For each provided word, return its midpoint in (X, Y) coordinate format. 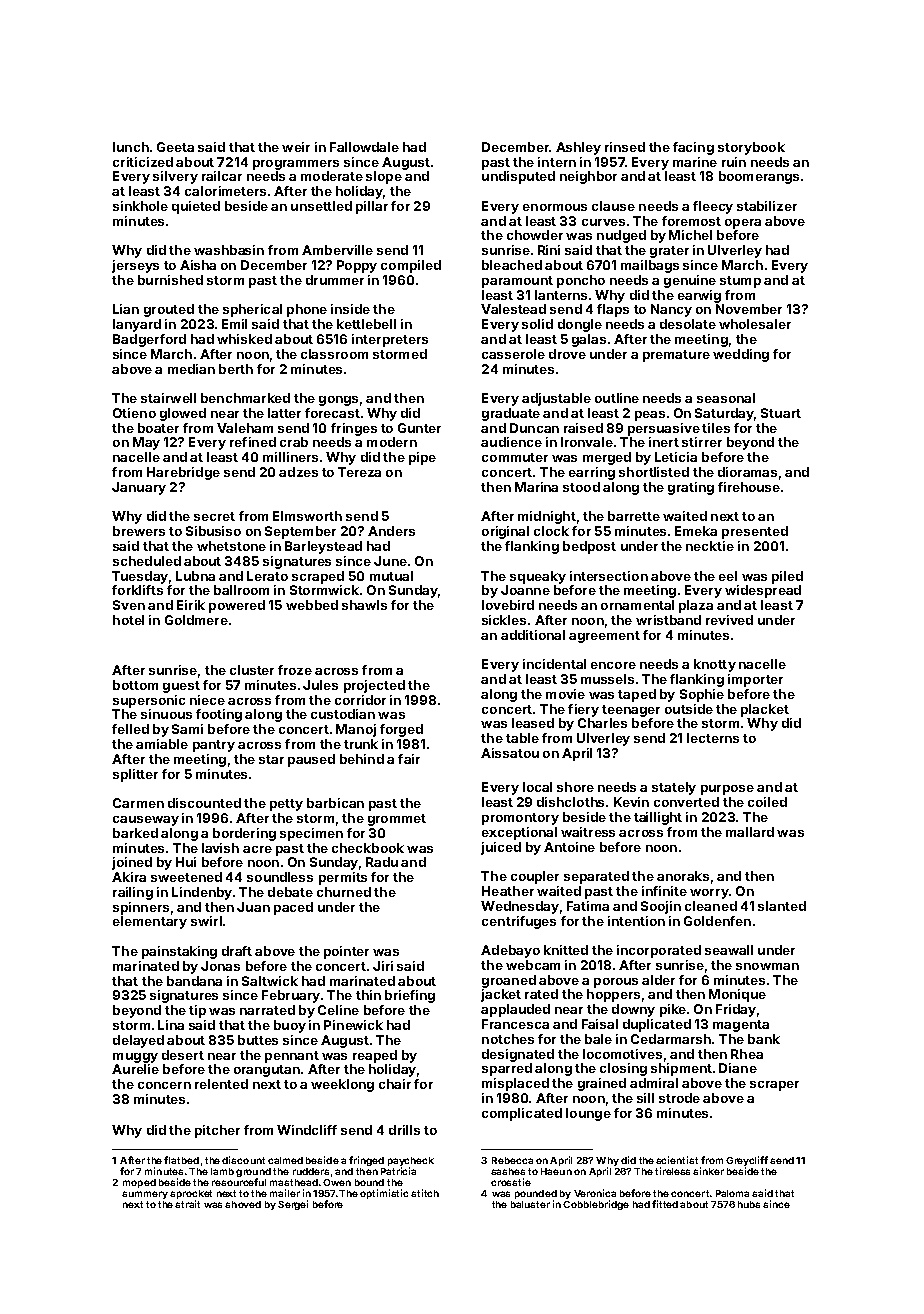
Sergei (293, 1205)
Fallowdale (364, 147)
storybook (751, 148)
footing (219, 715)
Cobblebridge (596, 1205)
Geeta (175, 147)
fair (409, 759)
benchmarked (245, 398)
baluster (530, 1204)
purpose (727, 790)
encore (613, 665)
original (505, 532)
